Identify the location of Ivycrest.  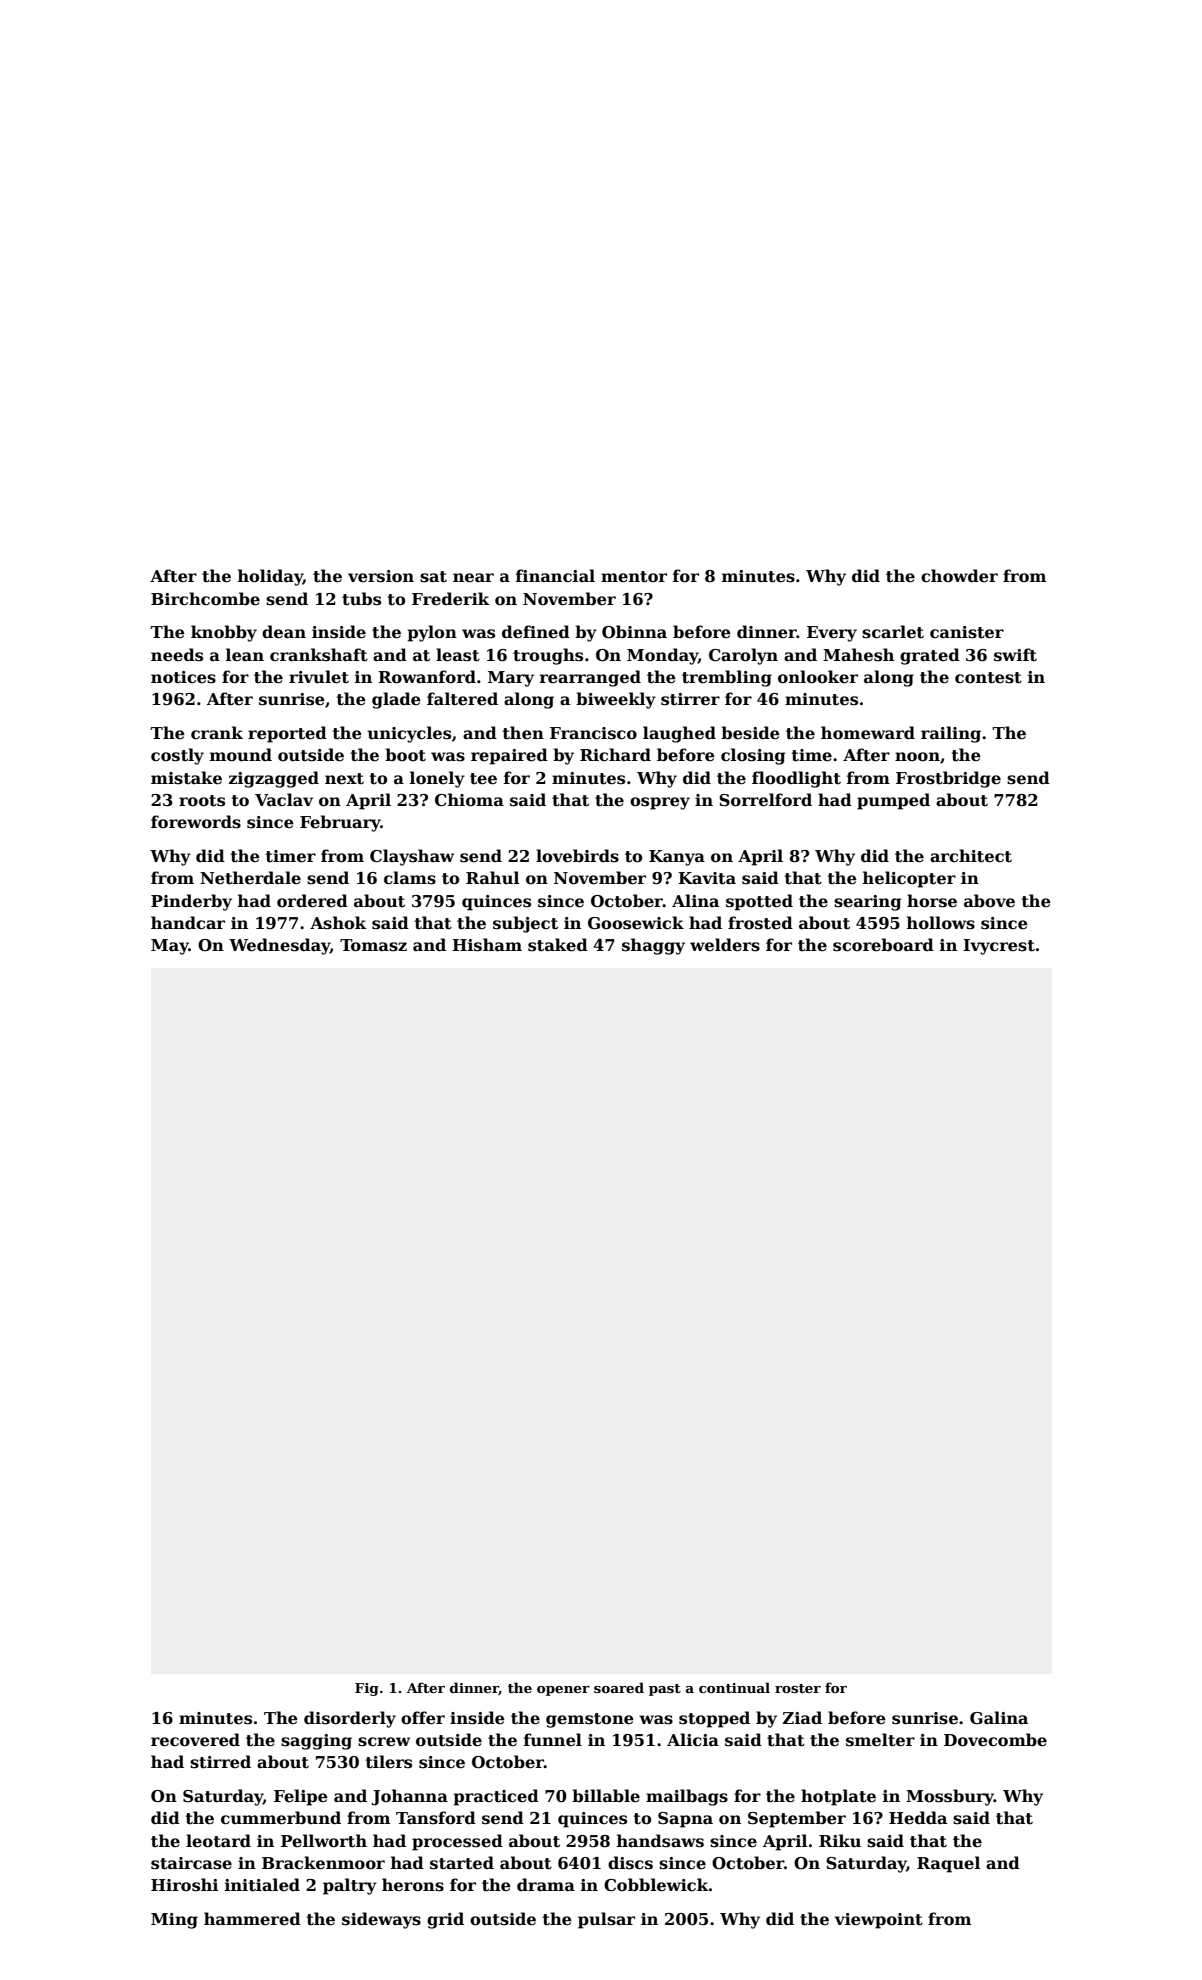
(999, 947).
